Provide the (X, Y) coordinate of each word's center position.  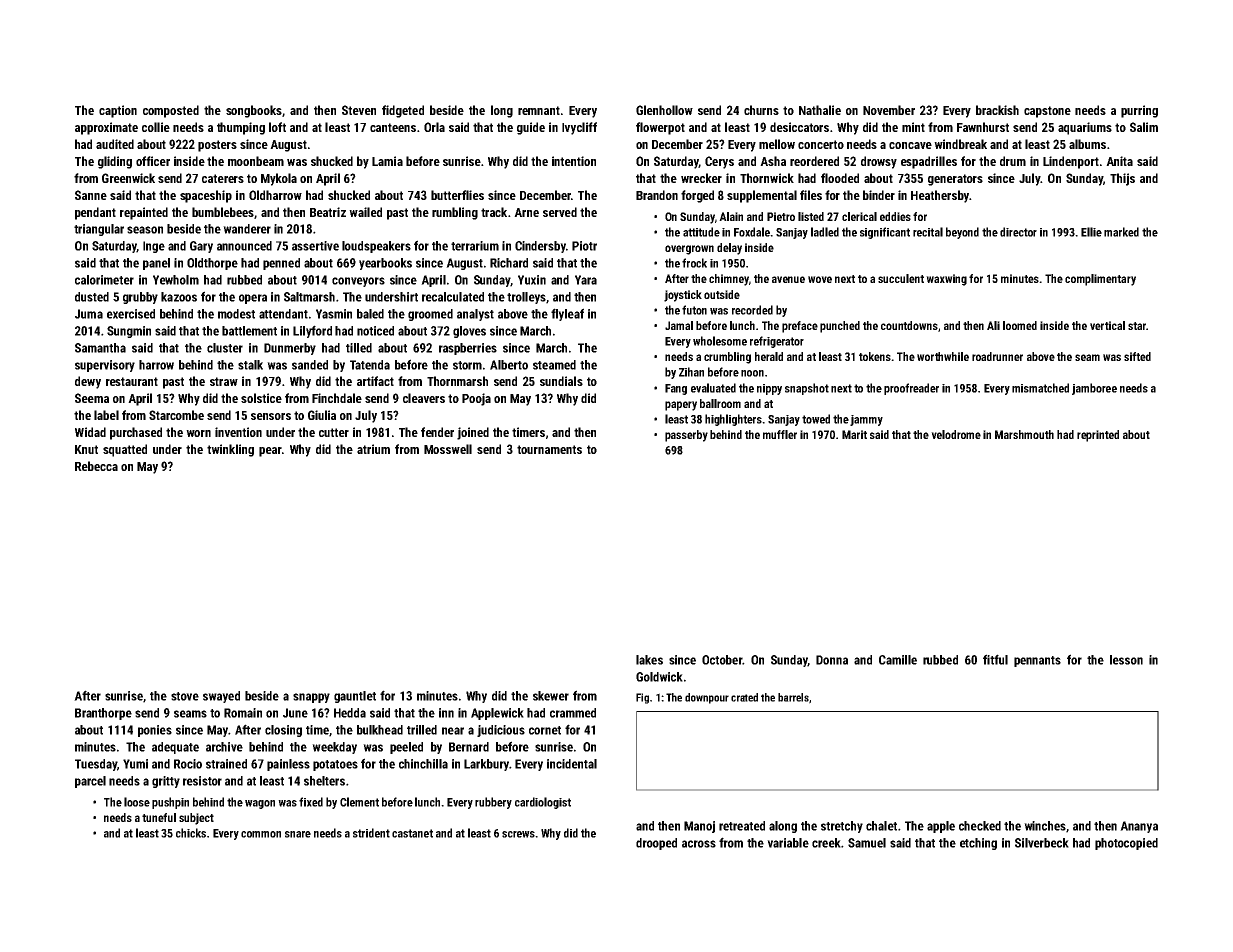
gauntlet (355, 697)
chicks (191, 833)
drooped (656, 844)
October (722, 660)
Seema (92, 398)
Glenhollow (664, 110)
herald (769, 356)
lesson (1126, 660)
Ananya (1139, 827)
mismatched (1040, 388)
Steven (359, 110)
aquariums (1085, 128)
